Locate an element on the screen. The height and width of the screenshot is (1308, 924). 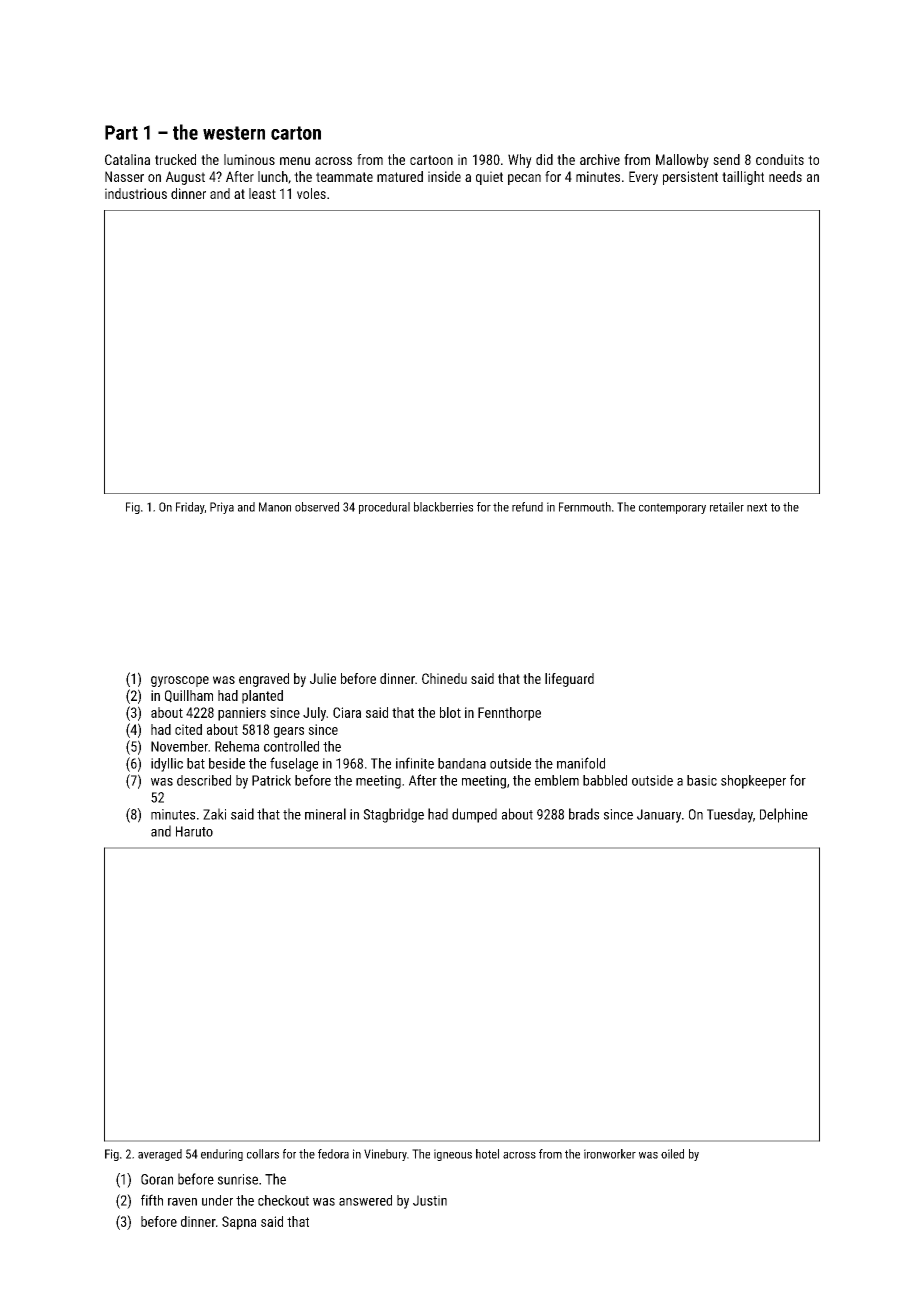
teammate is located at coordinates (344, 177).
